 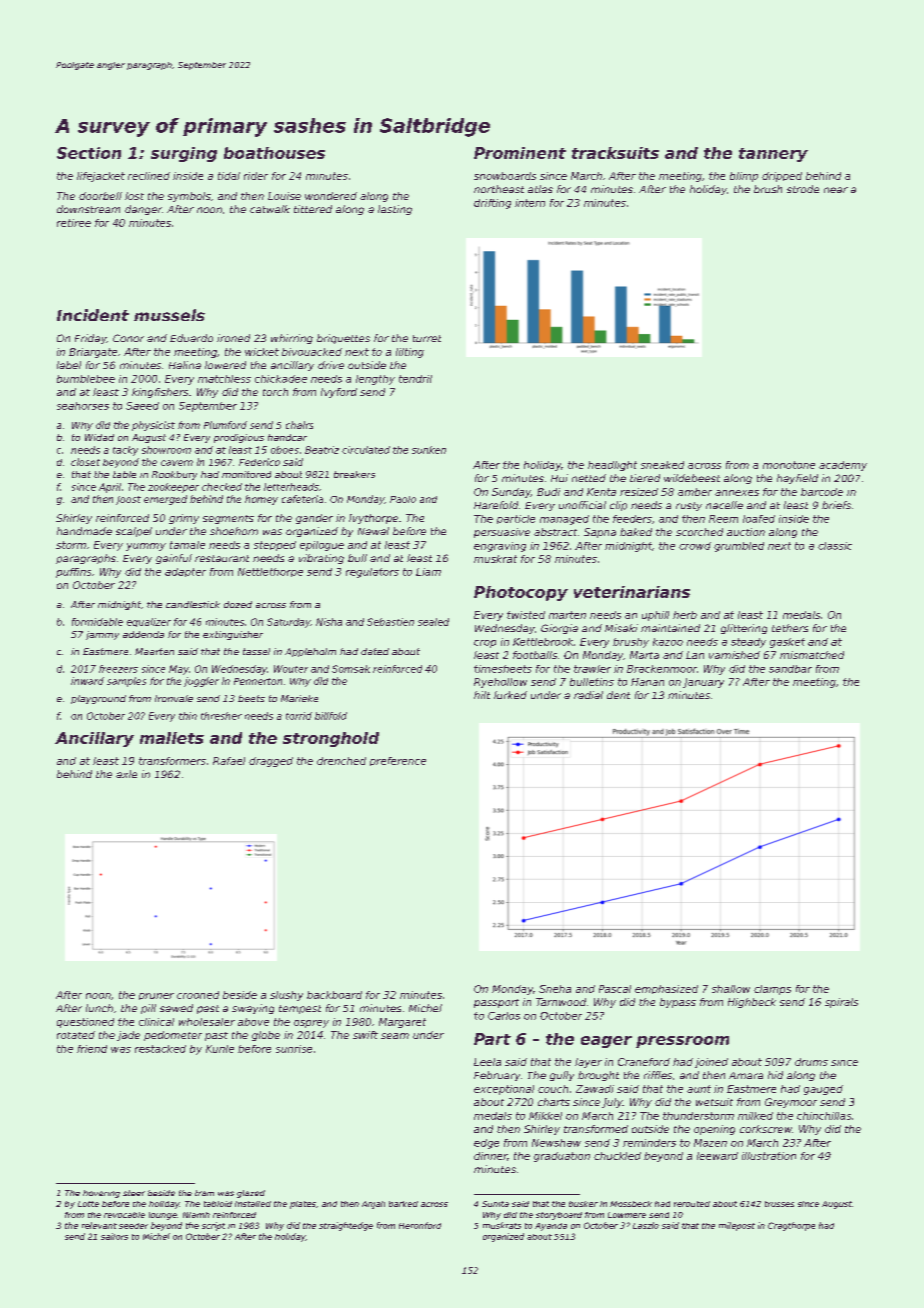 What do you see at coordinates (341, 761) in the document?
I see `drenched` at bounding box center [341, 761].
